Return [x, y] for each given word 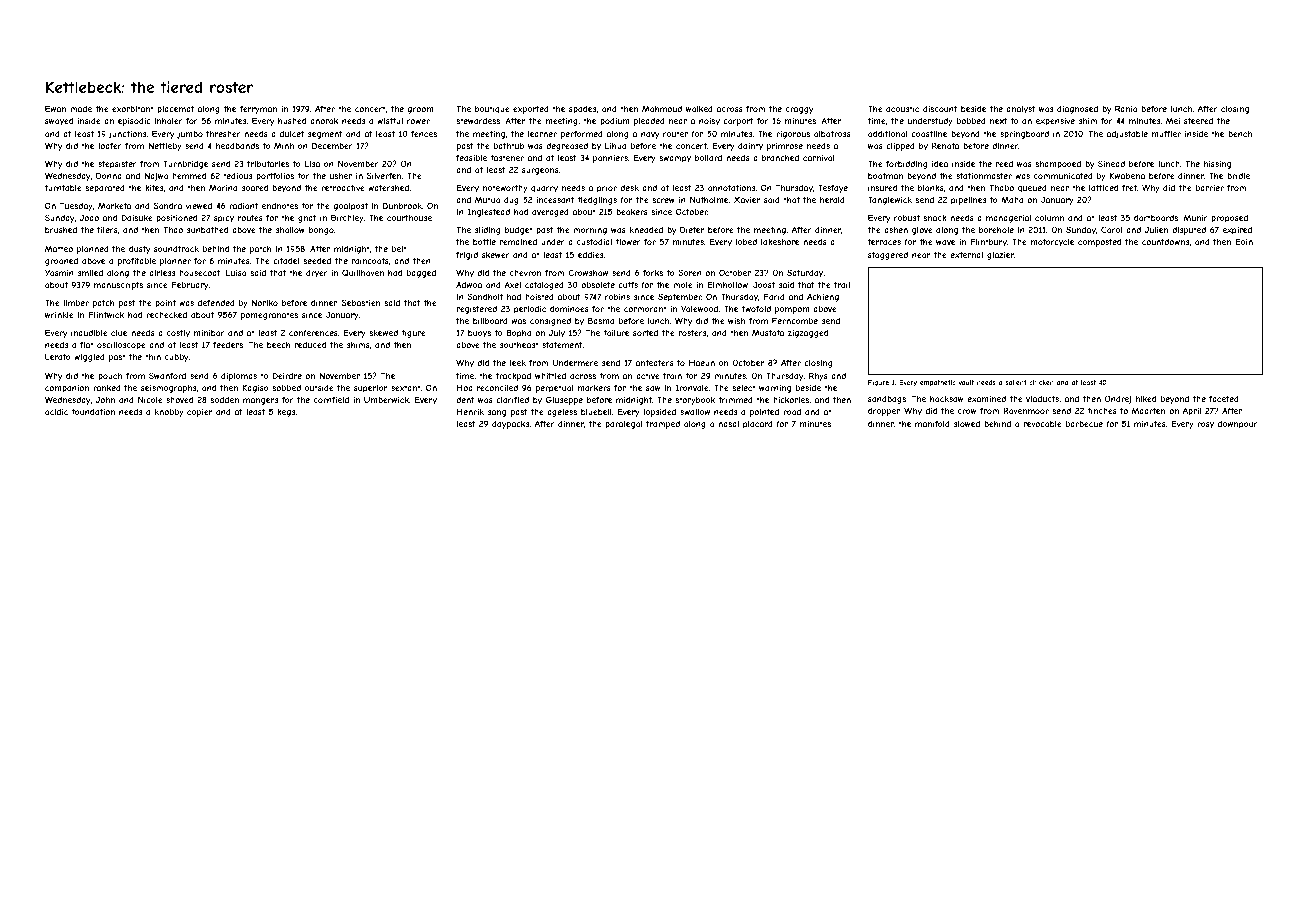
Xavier [747, 199]
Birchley [347, 218]
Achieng [823, 297]
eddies [590, 254]
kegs [286, 413]
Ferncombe [795, 320]
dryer [317, 274]
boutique [492, 110]
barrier [1210, 188]
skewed [383, 333]
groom [420, 110]
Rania [1126, 108]
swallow [695, 412]
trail [842, 285]
